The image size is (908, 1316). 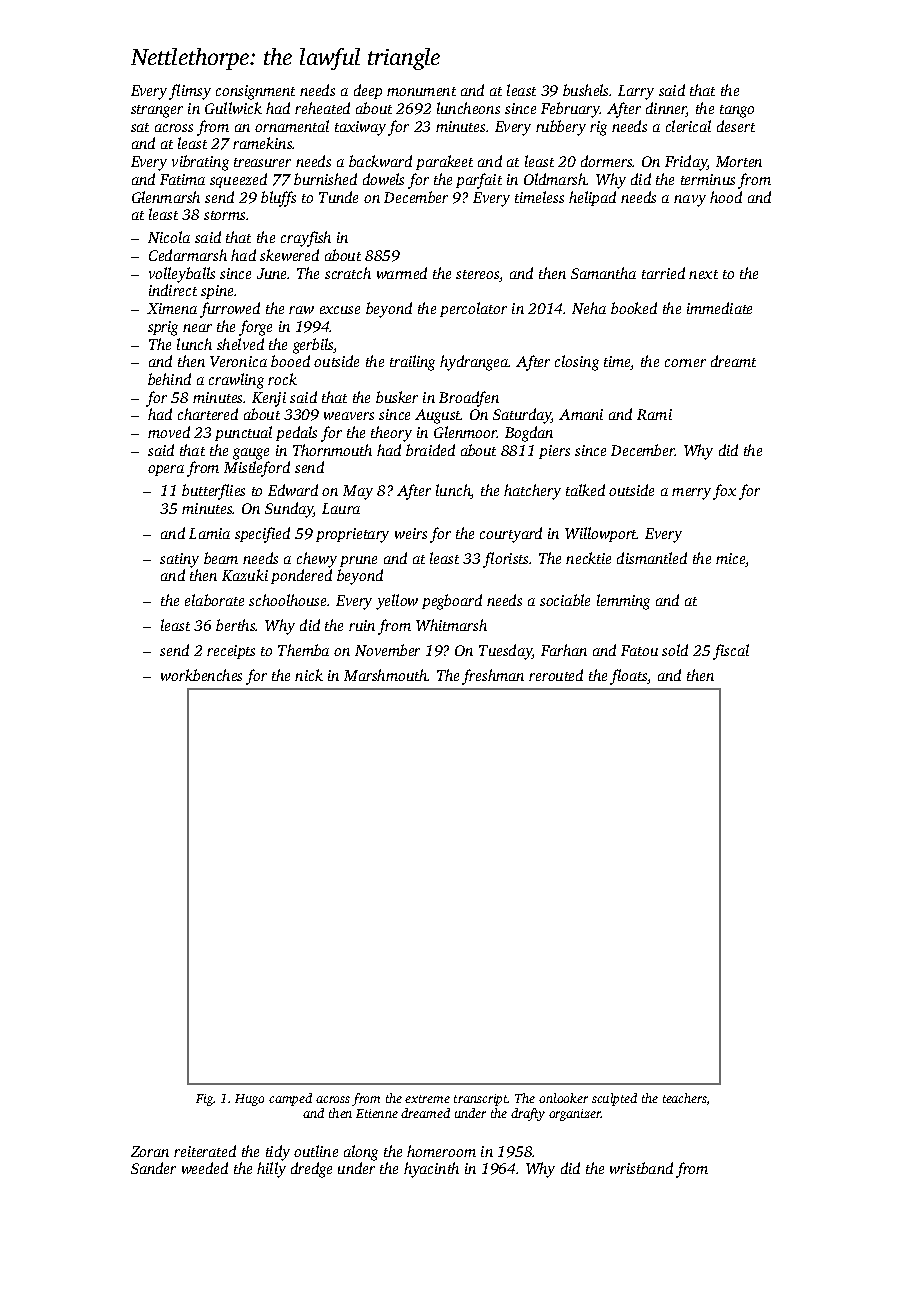 I want to click on Zoran, so click(x=150, y=1151).
